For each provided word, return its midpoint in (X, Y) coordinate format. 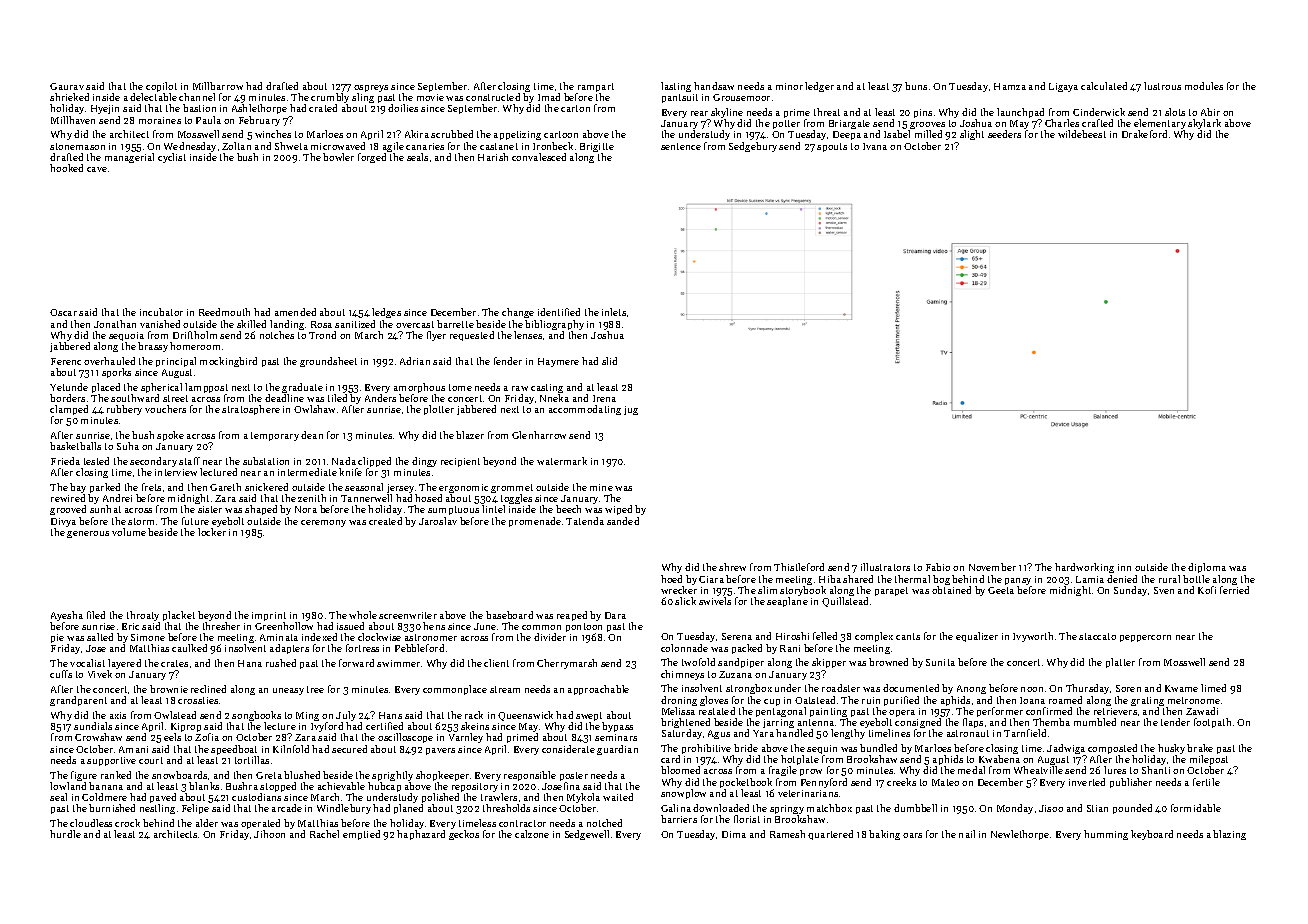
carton (575, 108)
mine (601, 487)
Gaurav (67, 86)
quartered (830, 835)
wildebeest (1082, 134)
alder (207, 823)
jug (631, 410)
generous (88, 534)
